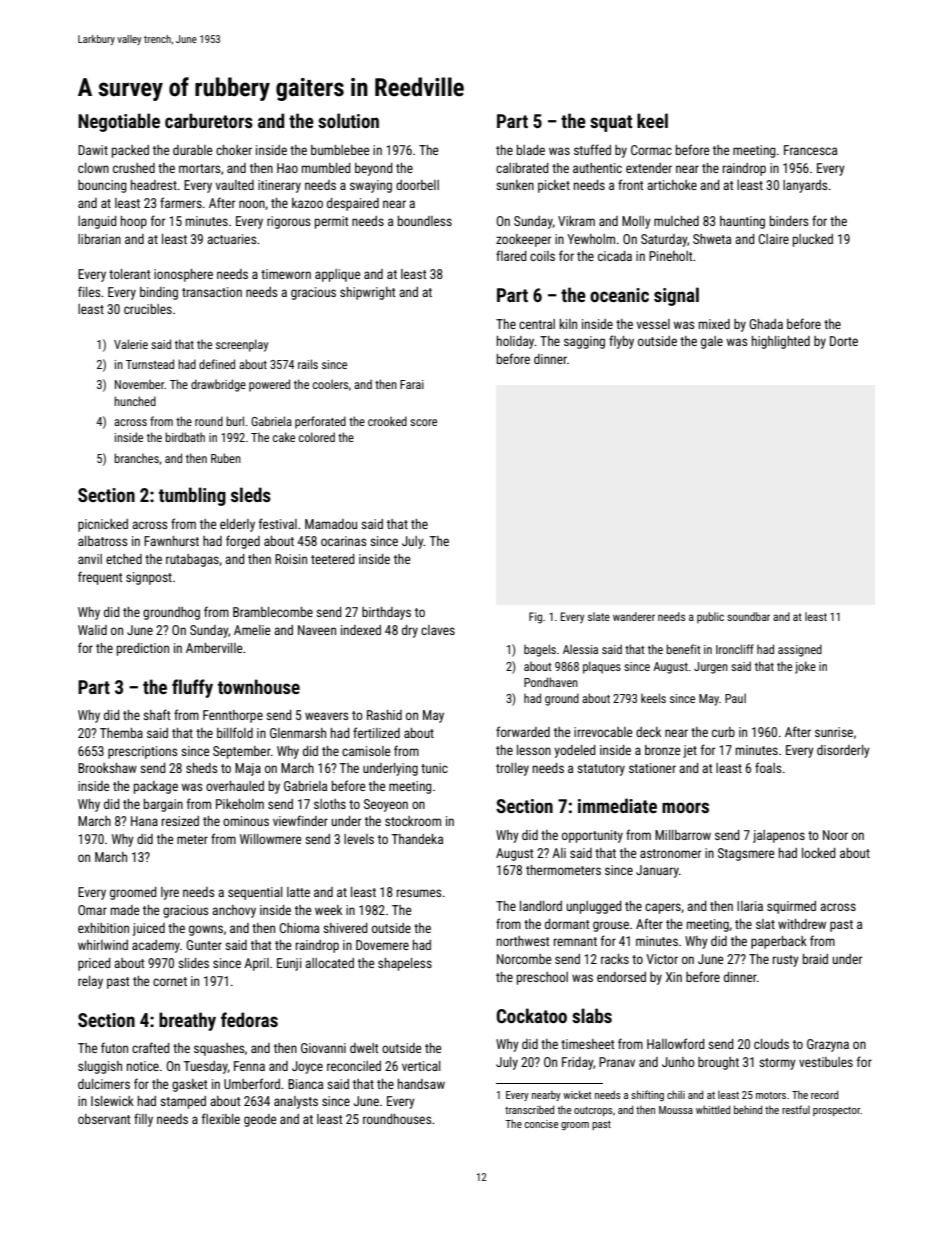 The width and height of the screenshot is (952, 1233). Describe the element at coordinates (531, 150) in the screenshot. I see `blade` at that location.
